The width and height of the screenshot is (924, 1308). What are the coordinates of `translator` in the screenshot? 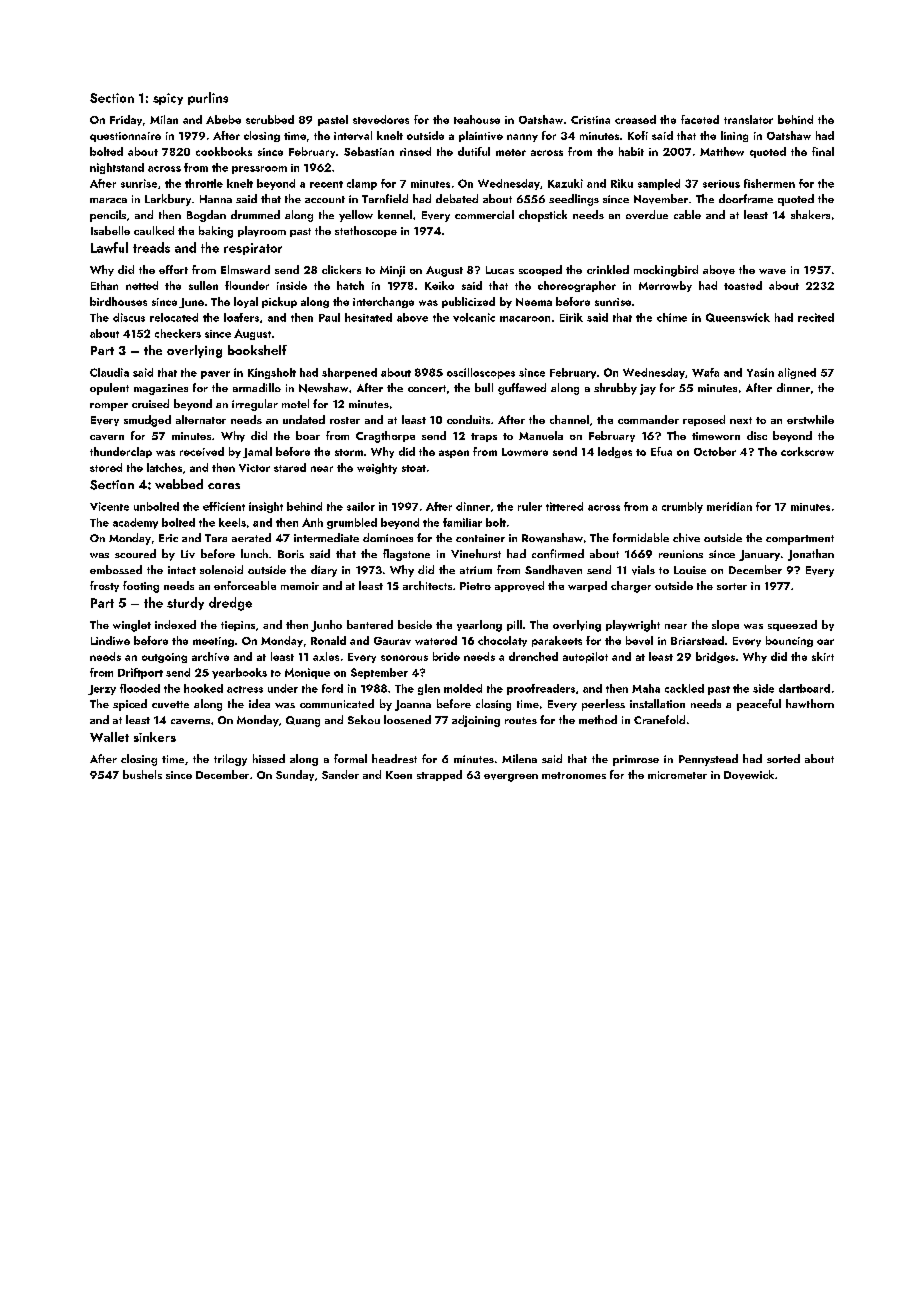 It's located at (748, 119).
